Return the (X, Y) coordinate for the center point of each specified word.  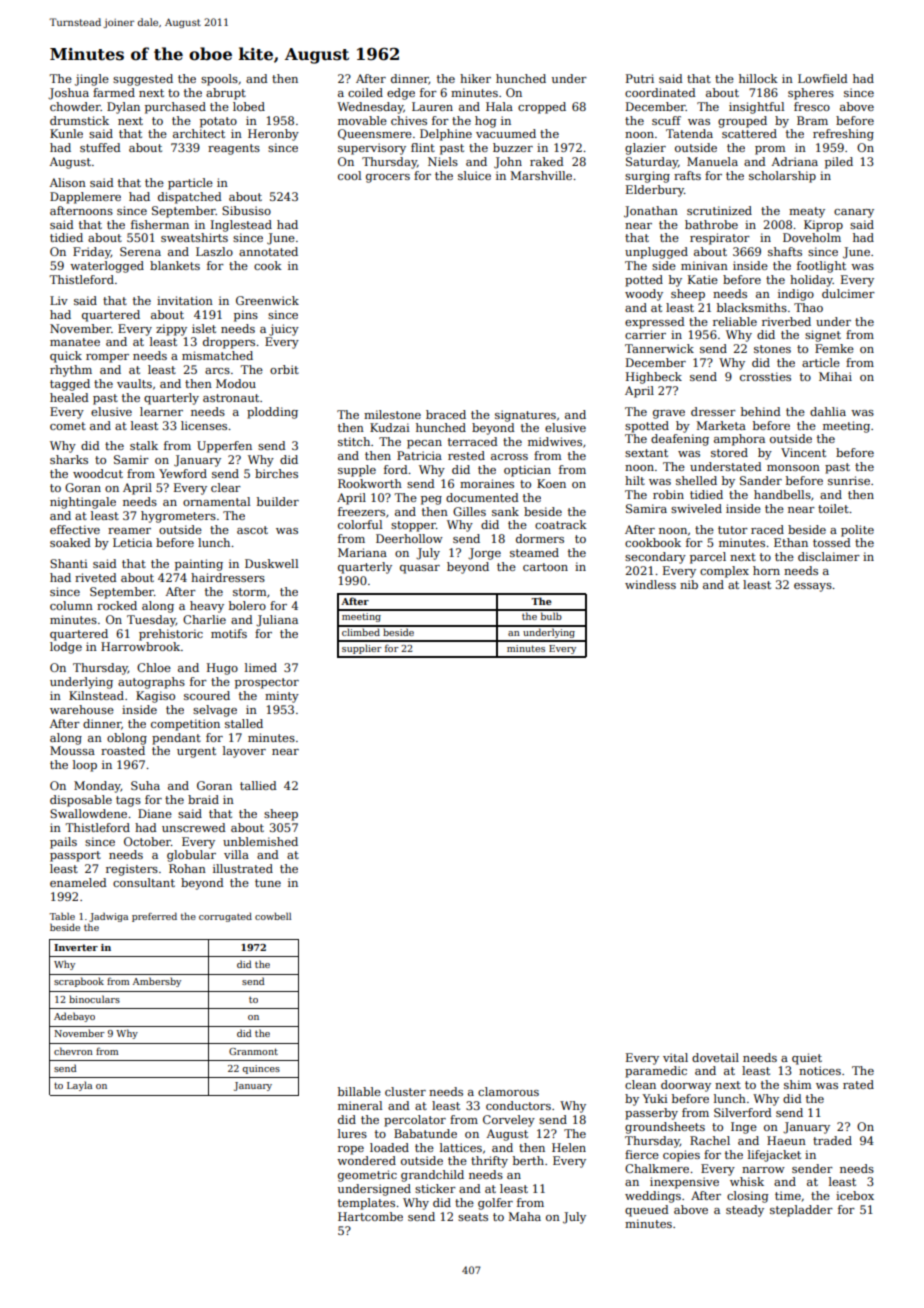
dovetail (715, 1057)
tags (128, 801)
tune (268, 883)
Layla (79, 1086)
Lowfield (823, 78)
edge (401, 94)
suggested (143, 80)
